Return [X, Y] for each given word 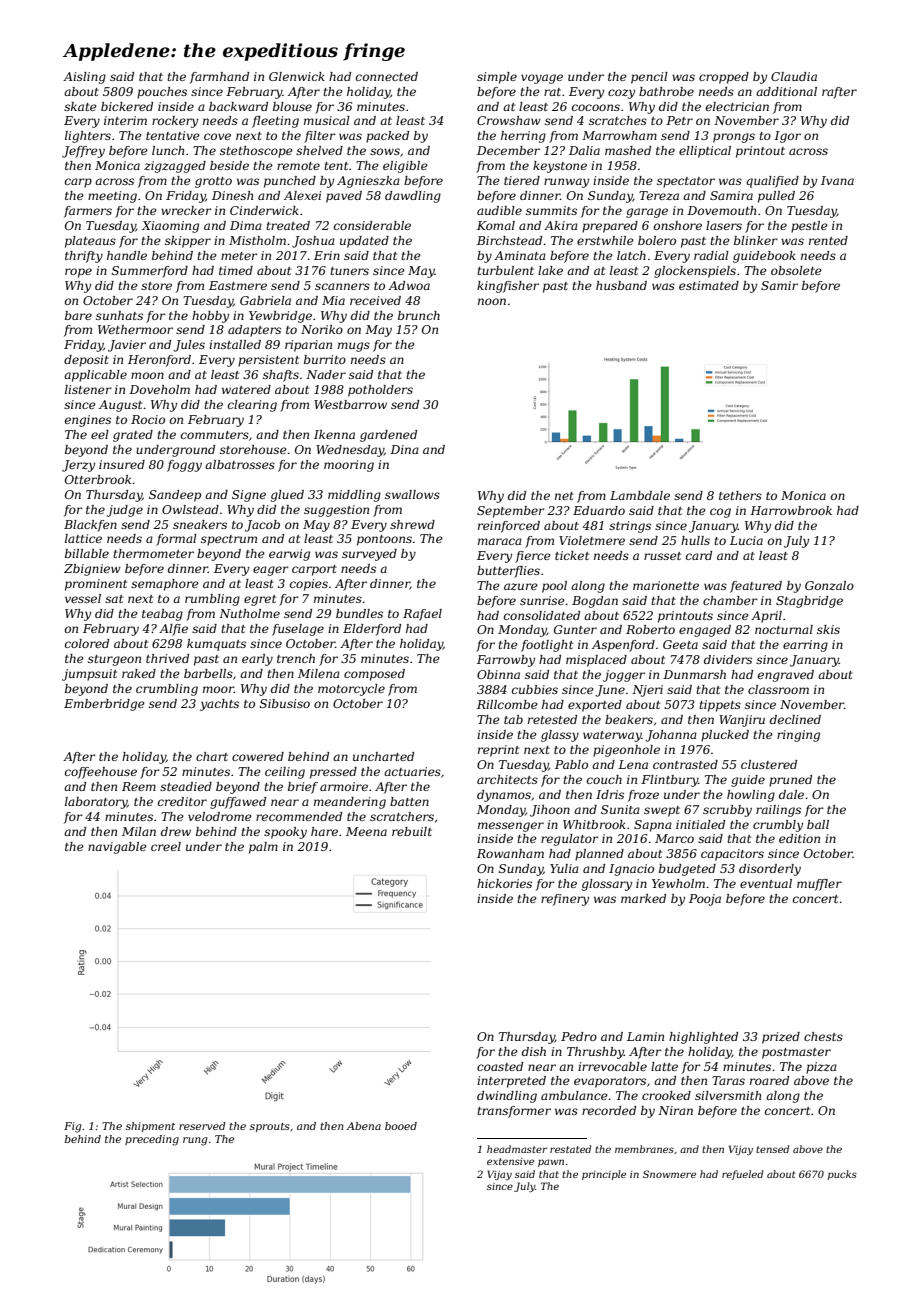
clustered [769, 764]
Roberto [650, 629]
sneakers [200, 524]
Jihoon [550, 811]
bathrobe [666, 91]
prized [781, 1038]
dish [534, 1051]
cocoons [596, 107]
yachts [219, 705]
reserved [202, 1126]
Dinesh [232, 195]
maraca [500, 541]
